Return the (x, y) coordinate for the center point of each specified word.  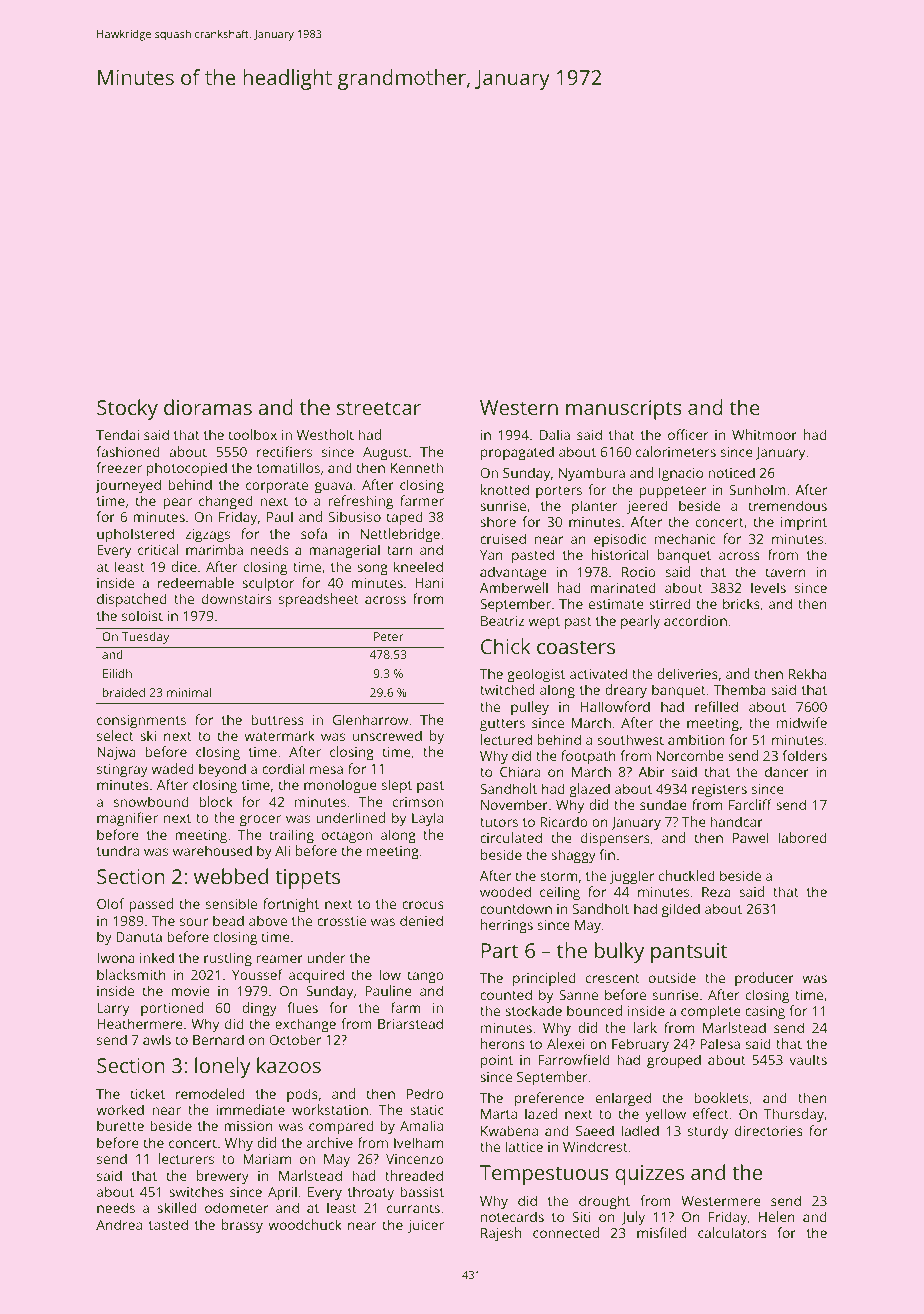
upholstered (135, 535)
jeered (647, 507)
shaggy (573, 856)
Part (500, 950)
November (514, 804)
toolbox (252, 434)
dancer (787, 771)
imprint (804, 523)
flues (303, 1007)
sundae (663, 804)
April (282, 1193)
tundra (118, 850)
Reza (716, 892)
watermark (279, 735)
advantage (513, 573)
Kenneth (417, 467)
